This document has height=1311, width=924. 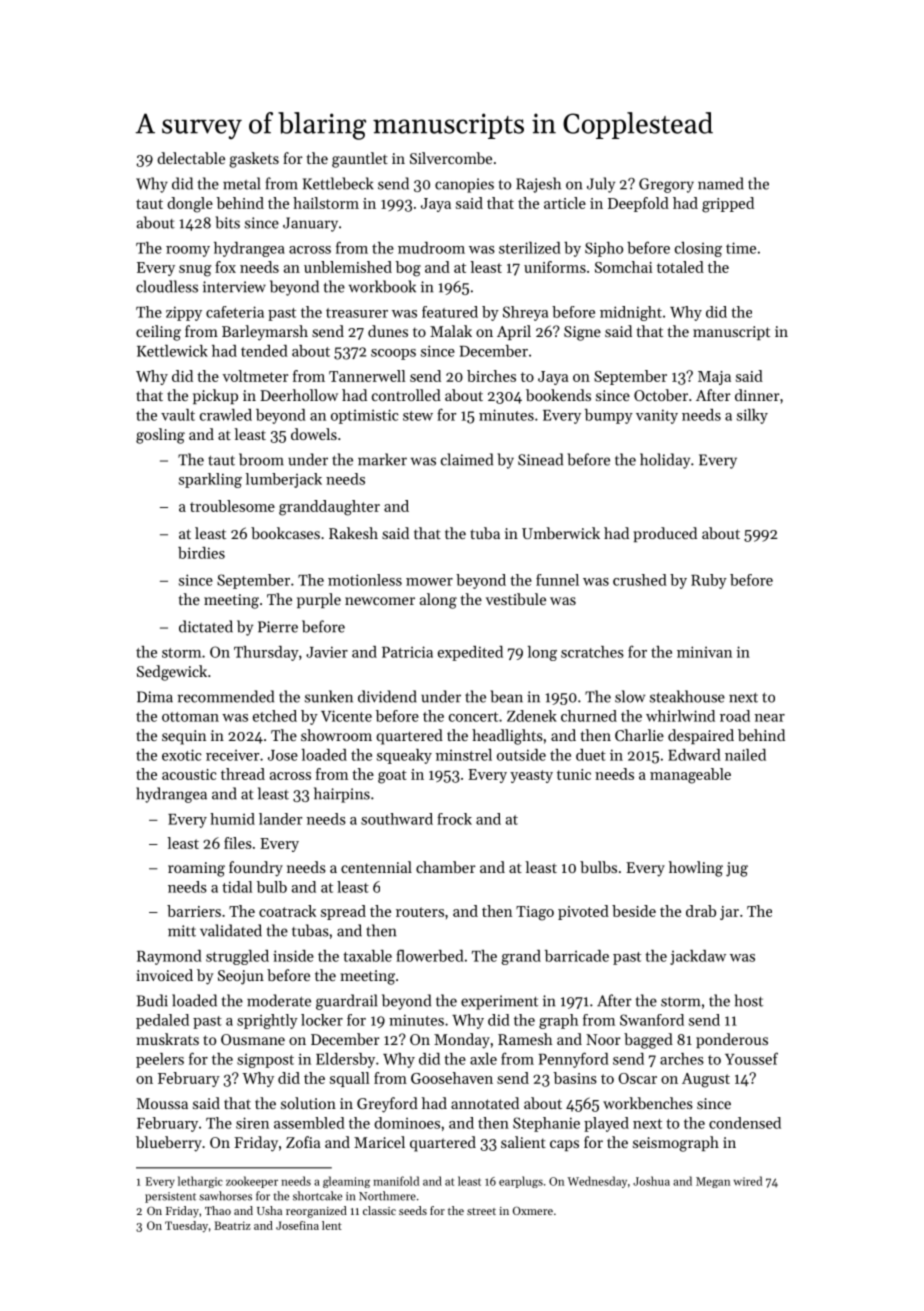 I want to click on January, so click(x=310, y=224).
